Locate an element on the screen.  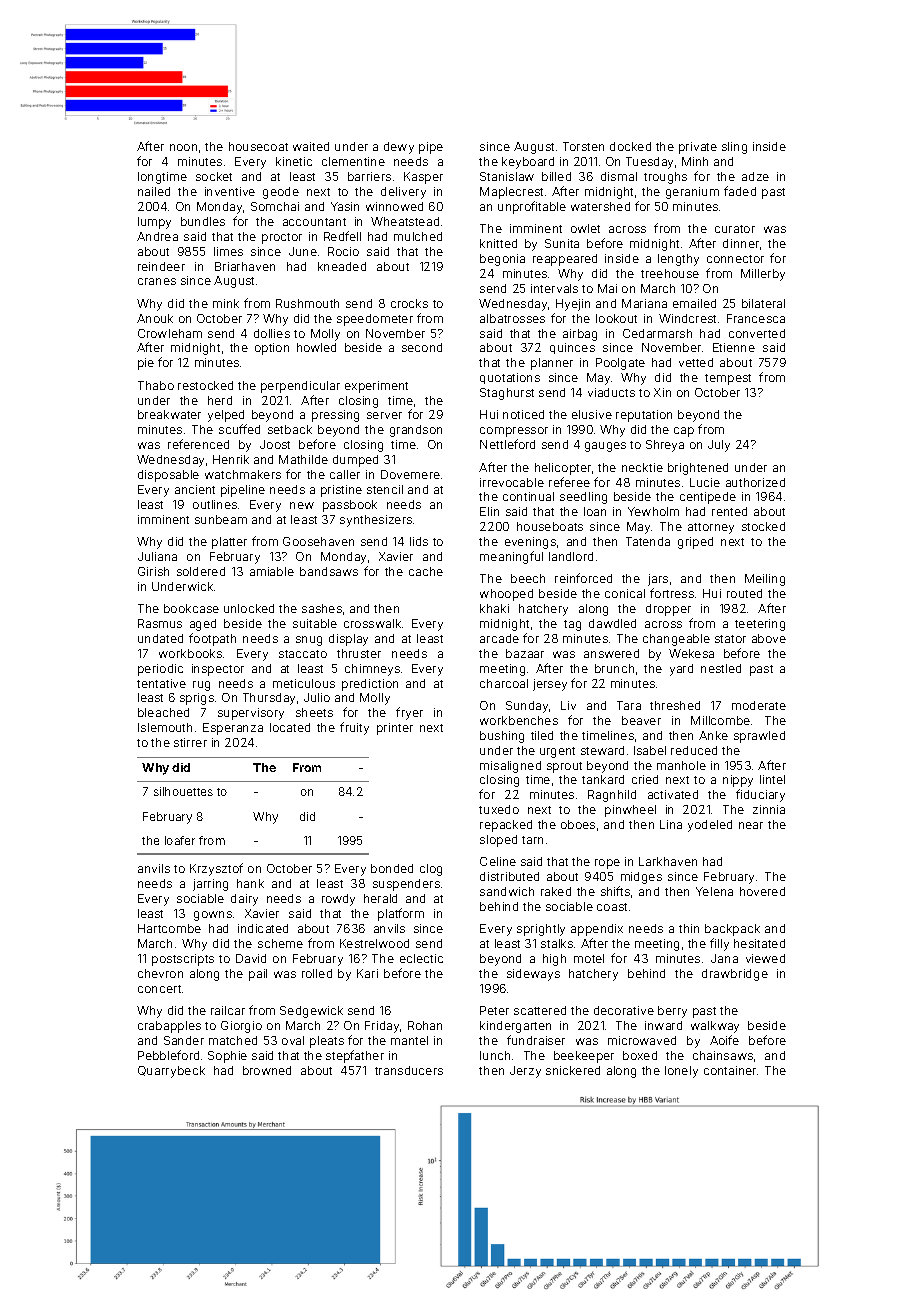
charcoal is located at coordinates (504, 683).
